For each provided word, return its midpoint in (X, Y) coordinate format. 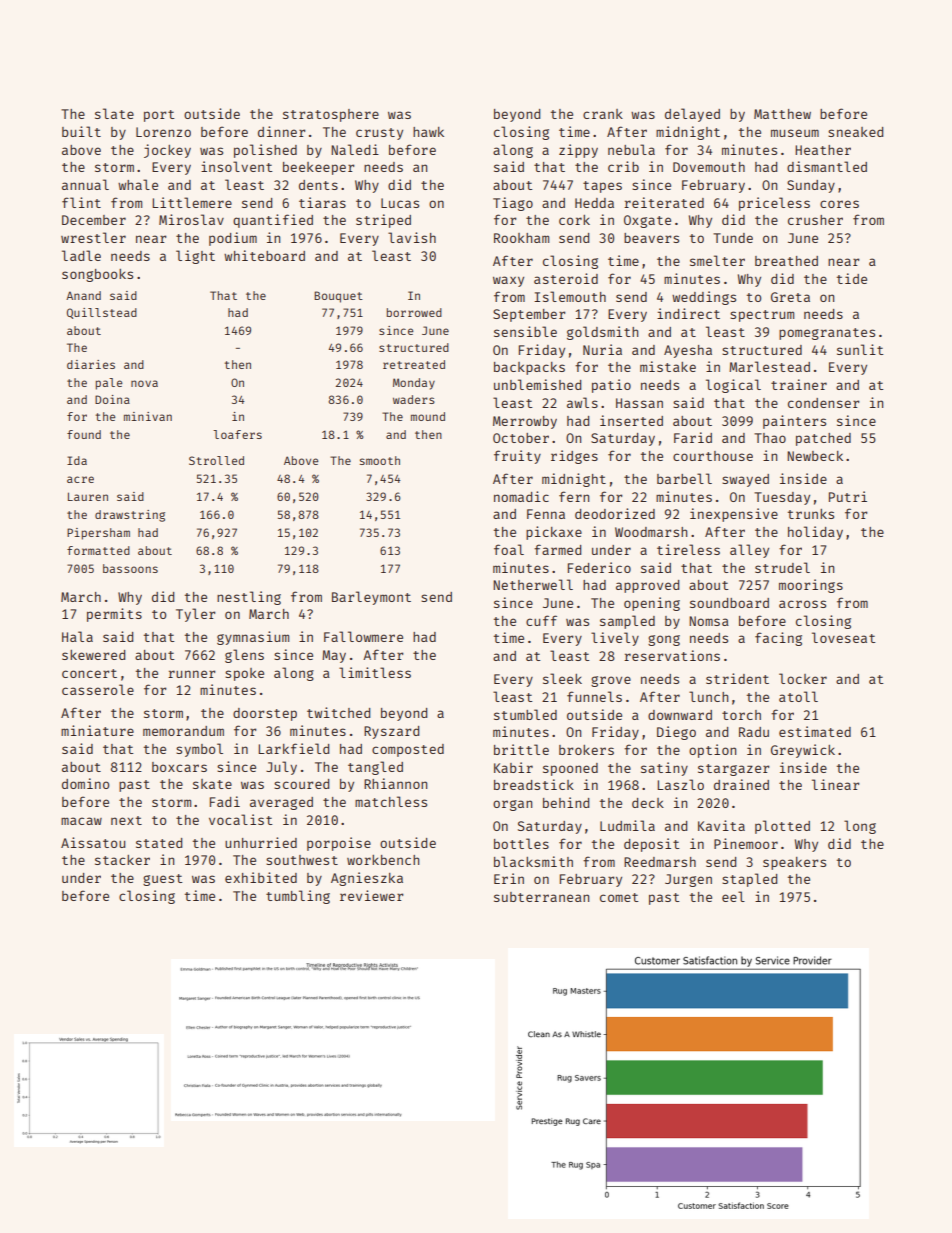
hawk (428, 132)
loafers (237, 434)
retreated (414, 364)
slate (114, 113)
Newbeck (815, 456)
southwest (302, 860)
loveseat (843, 637)
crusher (815, 220)
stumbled (525, 714)
